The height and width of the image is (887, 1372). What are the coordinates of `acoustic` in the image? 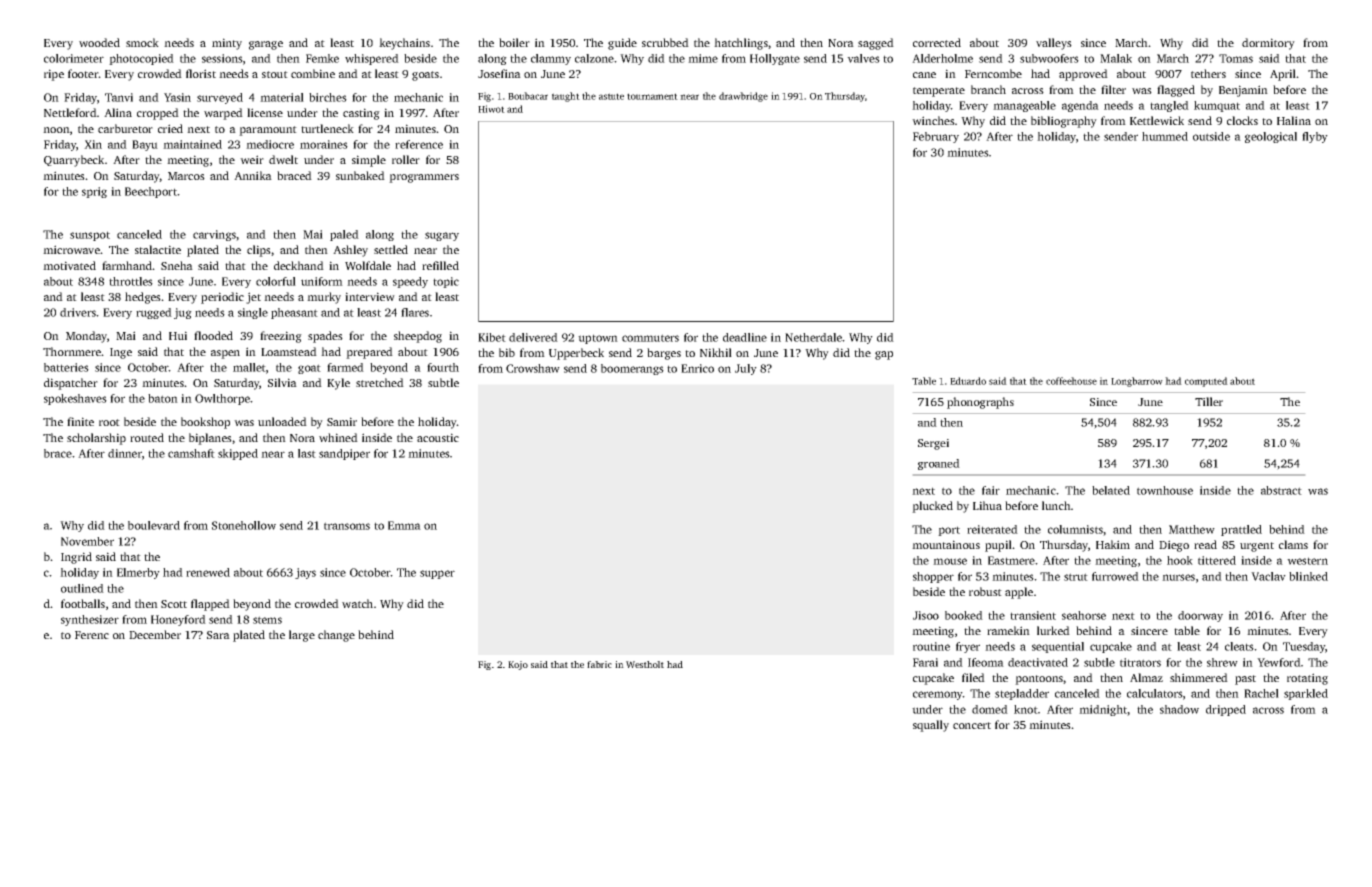 It's located at (438, 437).
